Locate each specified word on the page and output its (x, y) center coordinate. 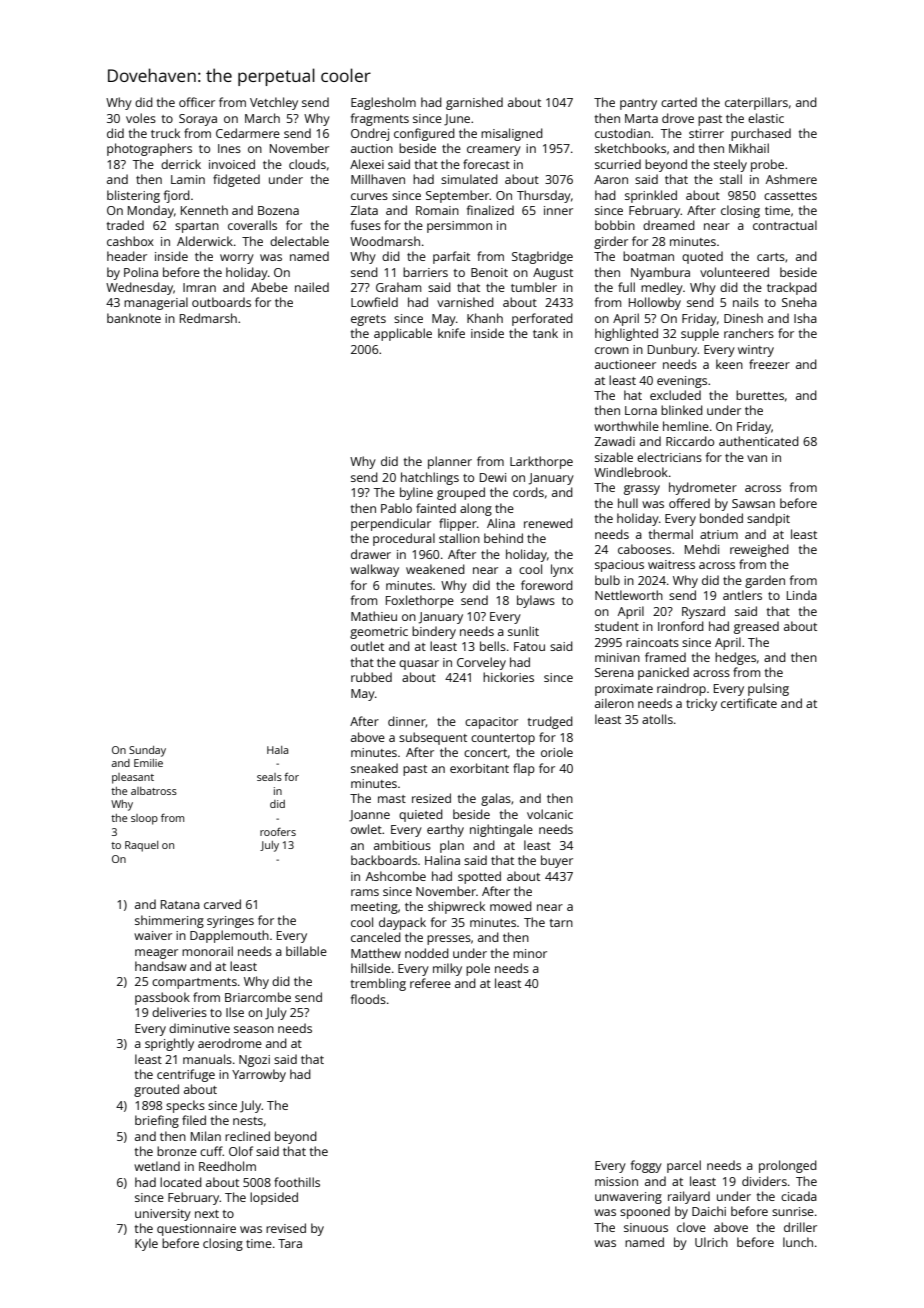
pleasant (133, 778)
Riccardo (690, 441)
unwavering (628, 1198)
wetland (157, 1166)
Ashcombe (396, 876)
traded (125, 225)
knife (451, 333)
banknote (134, 318)
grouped (461, 493)
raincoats (652, 642)
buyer (557, 861)
